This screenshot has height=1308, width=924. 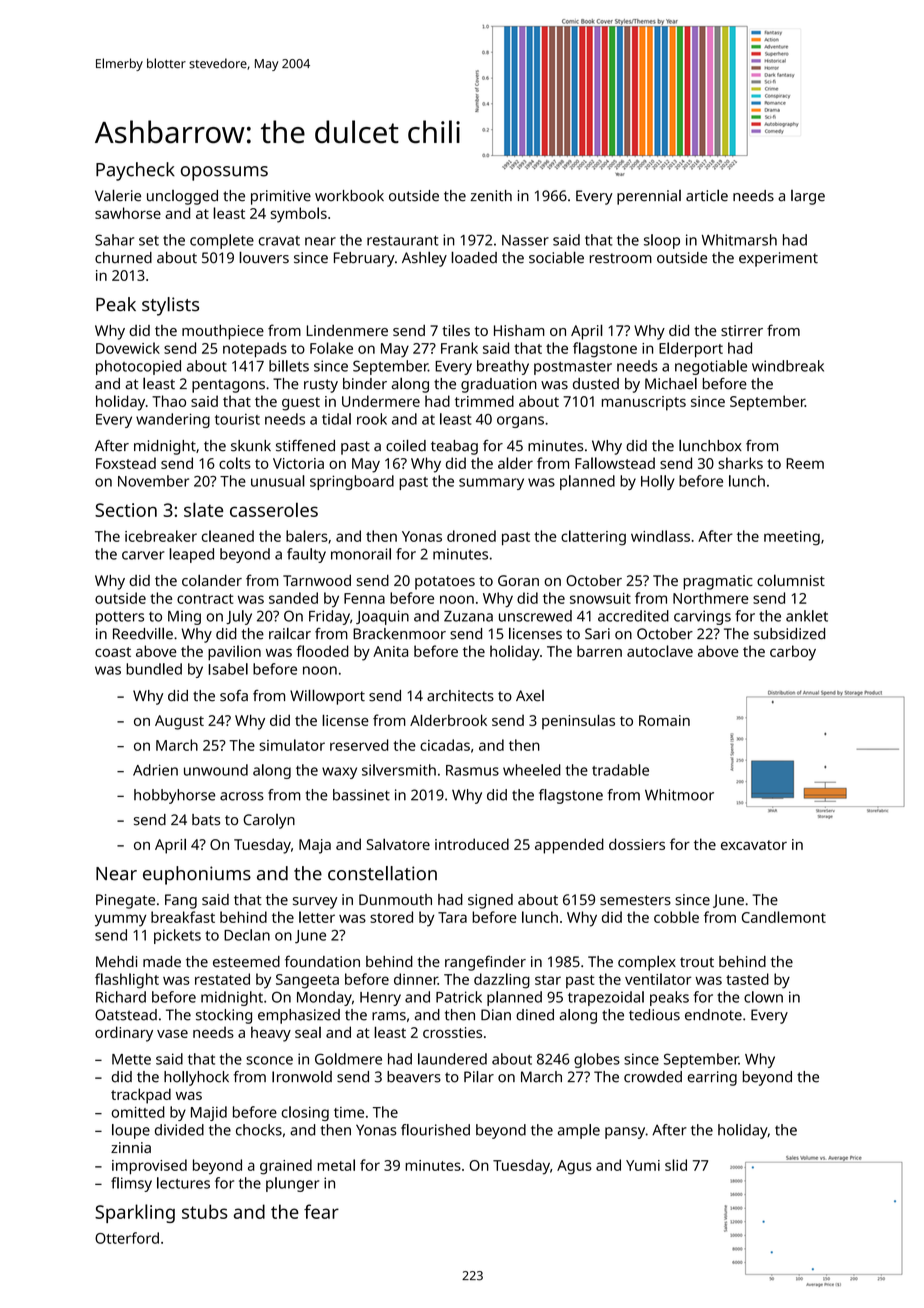 I want to click on Otterford, so click(x=127, y=1238).
